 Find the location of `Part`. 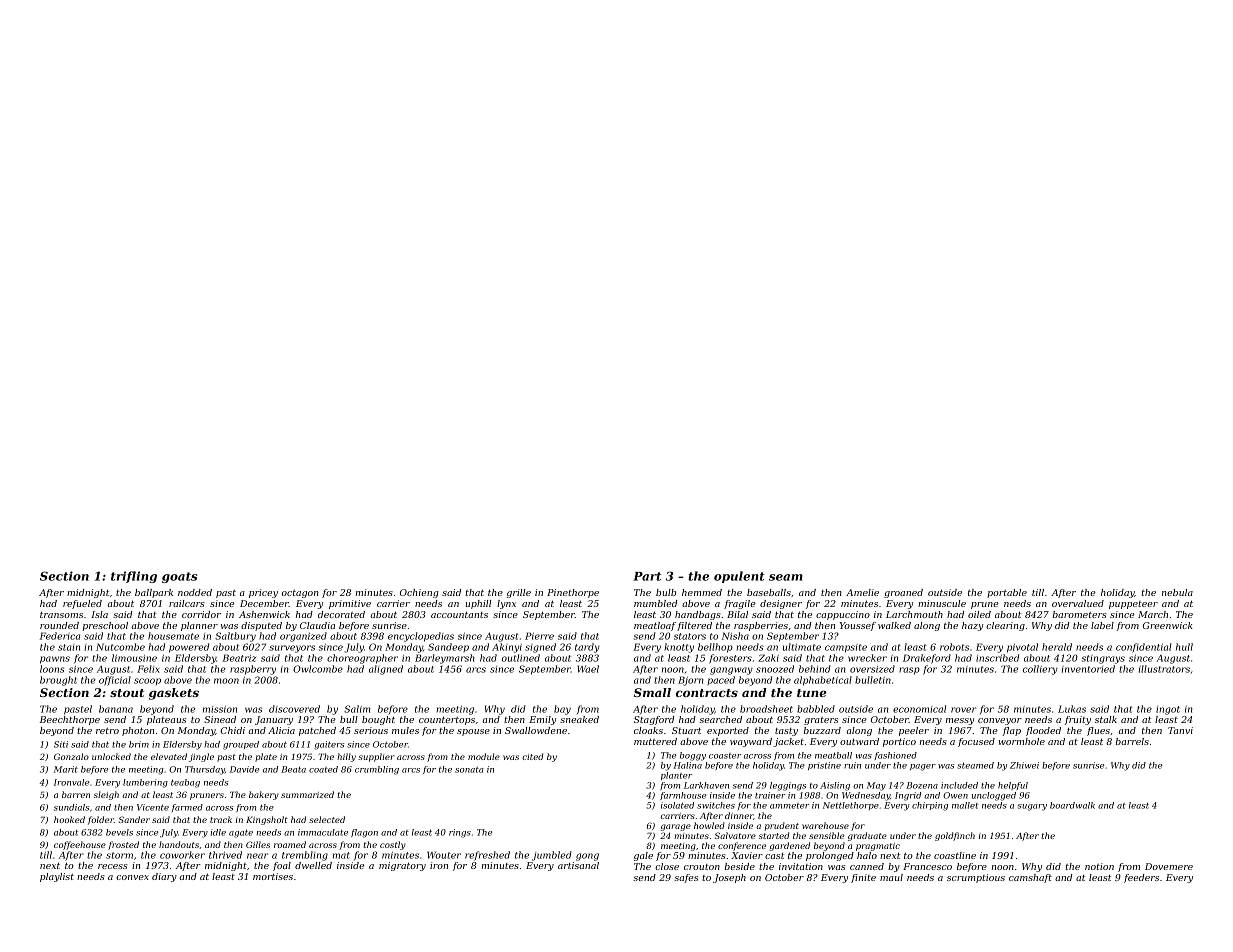

Part is located at coordinates (647, 576).
